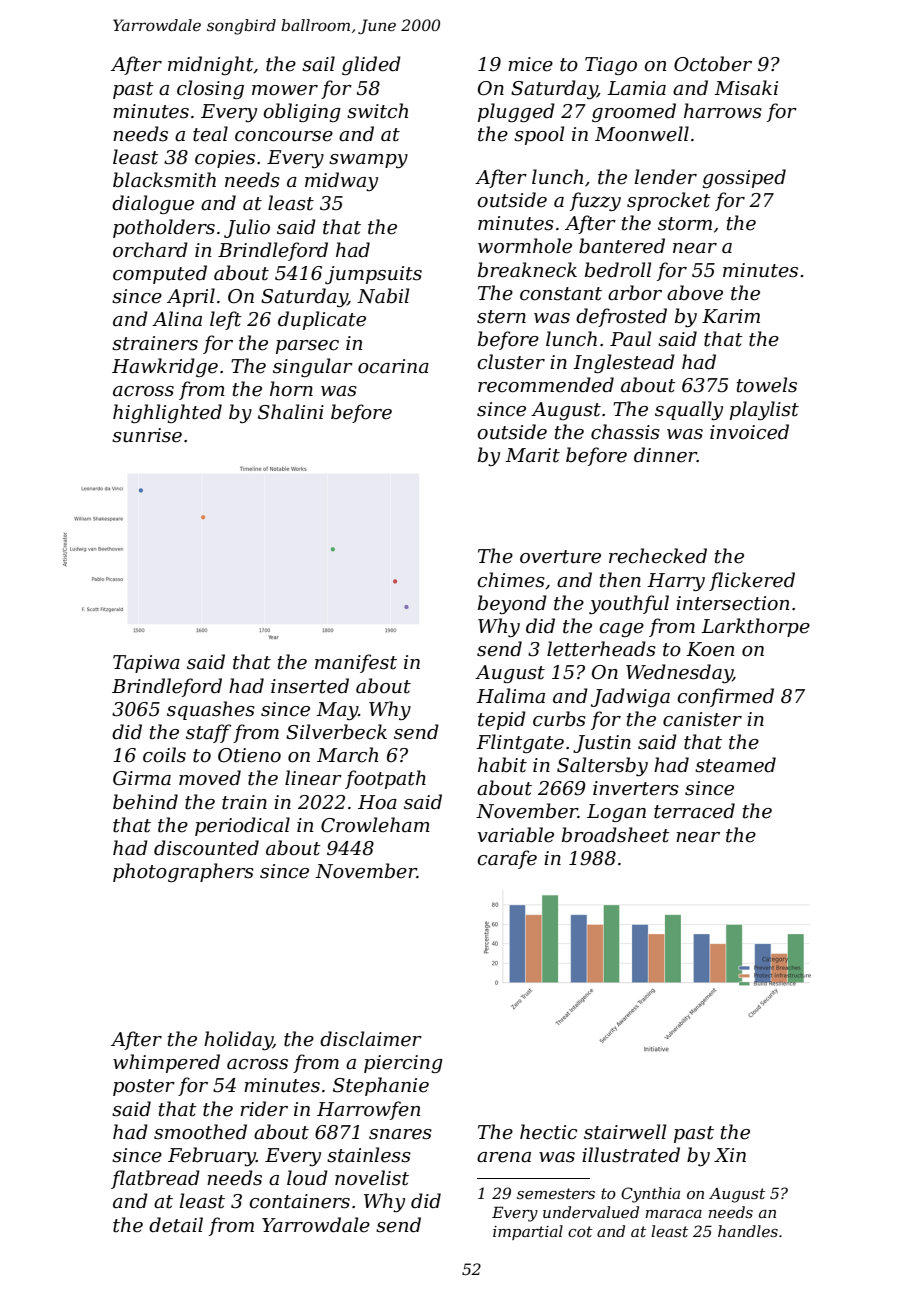  What do you see at coordinates (310, 686) in the screenshot?
I see `inserted` at bounding box center [310, 686].
